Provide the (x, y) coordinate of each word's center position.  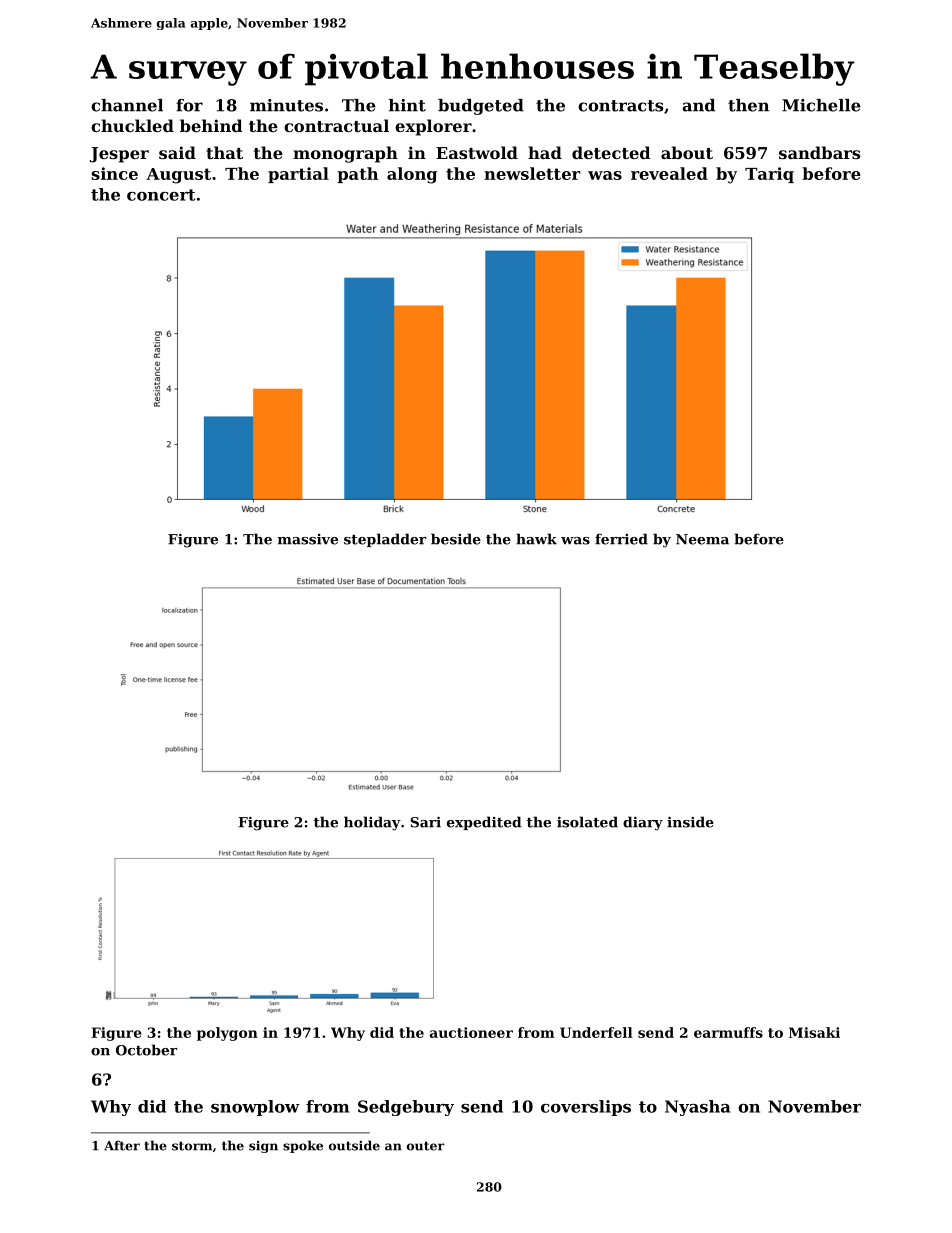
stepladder (385, 540)
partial (298, 175)
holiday (372, 823)
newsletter (532, 173)
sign (263, 1147)
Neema (702, 539)
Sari (425, 822)
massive (308, 539)
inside (690, 822)
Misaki (814, 1032)
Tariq (769, 175)
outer (426, 1146)
